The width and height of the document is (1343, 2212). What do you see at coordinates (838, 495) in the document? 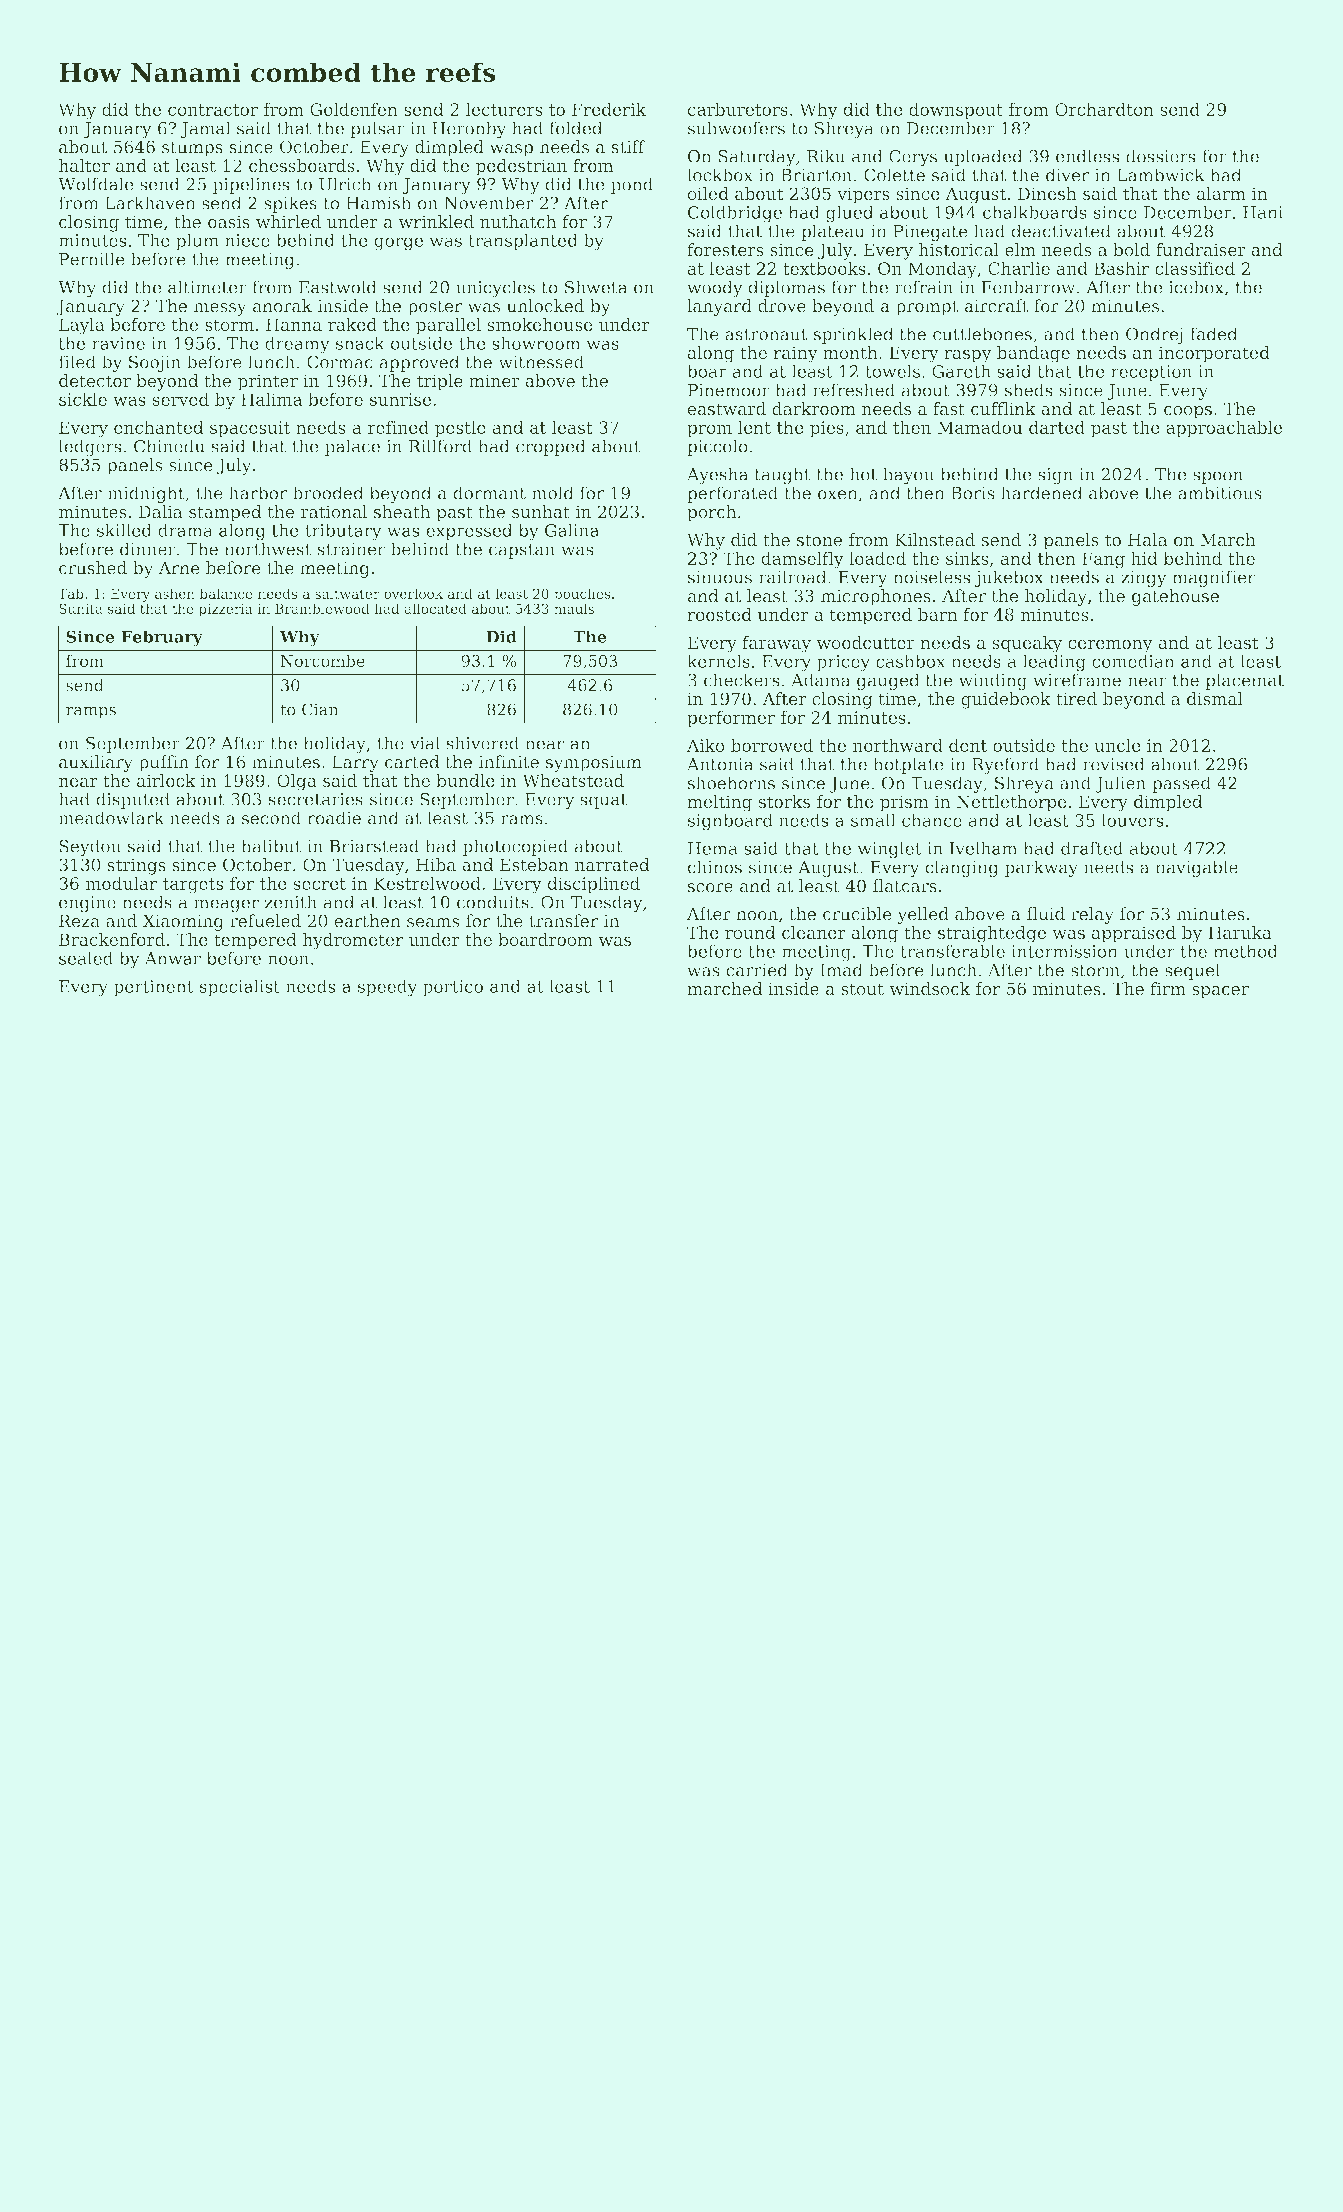
I see `oxen` at bounding box center [838, 495].
